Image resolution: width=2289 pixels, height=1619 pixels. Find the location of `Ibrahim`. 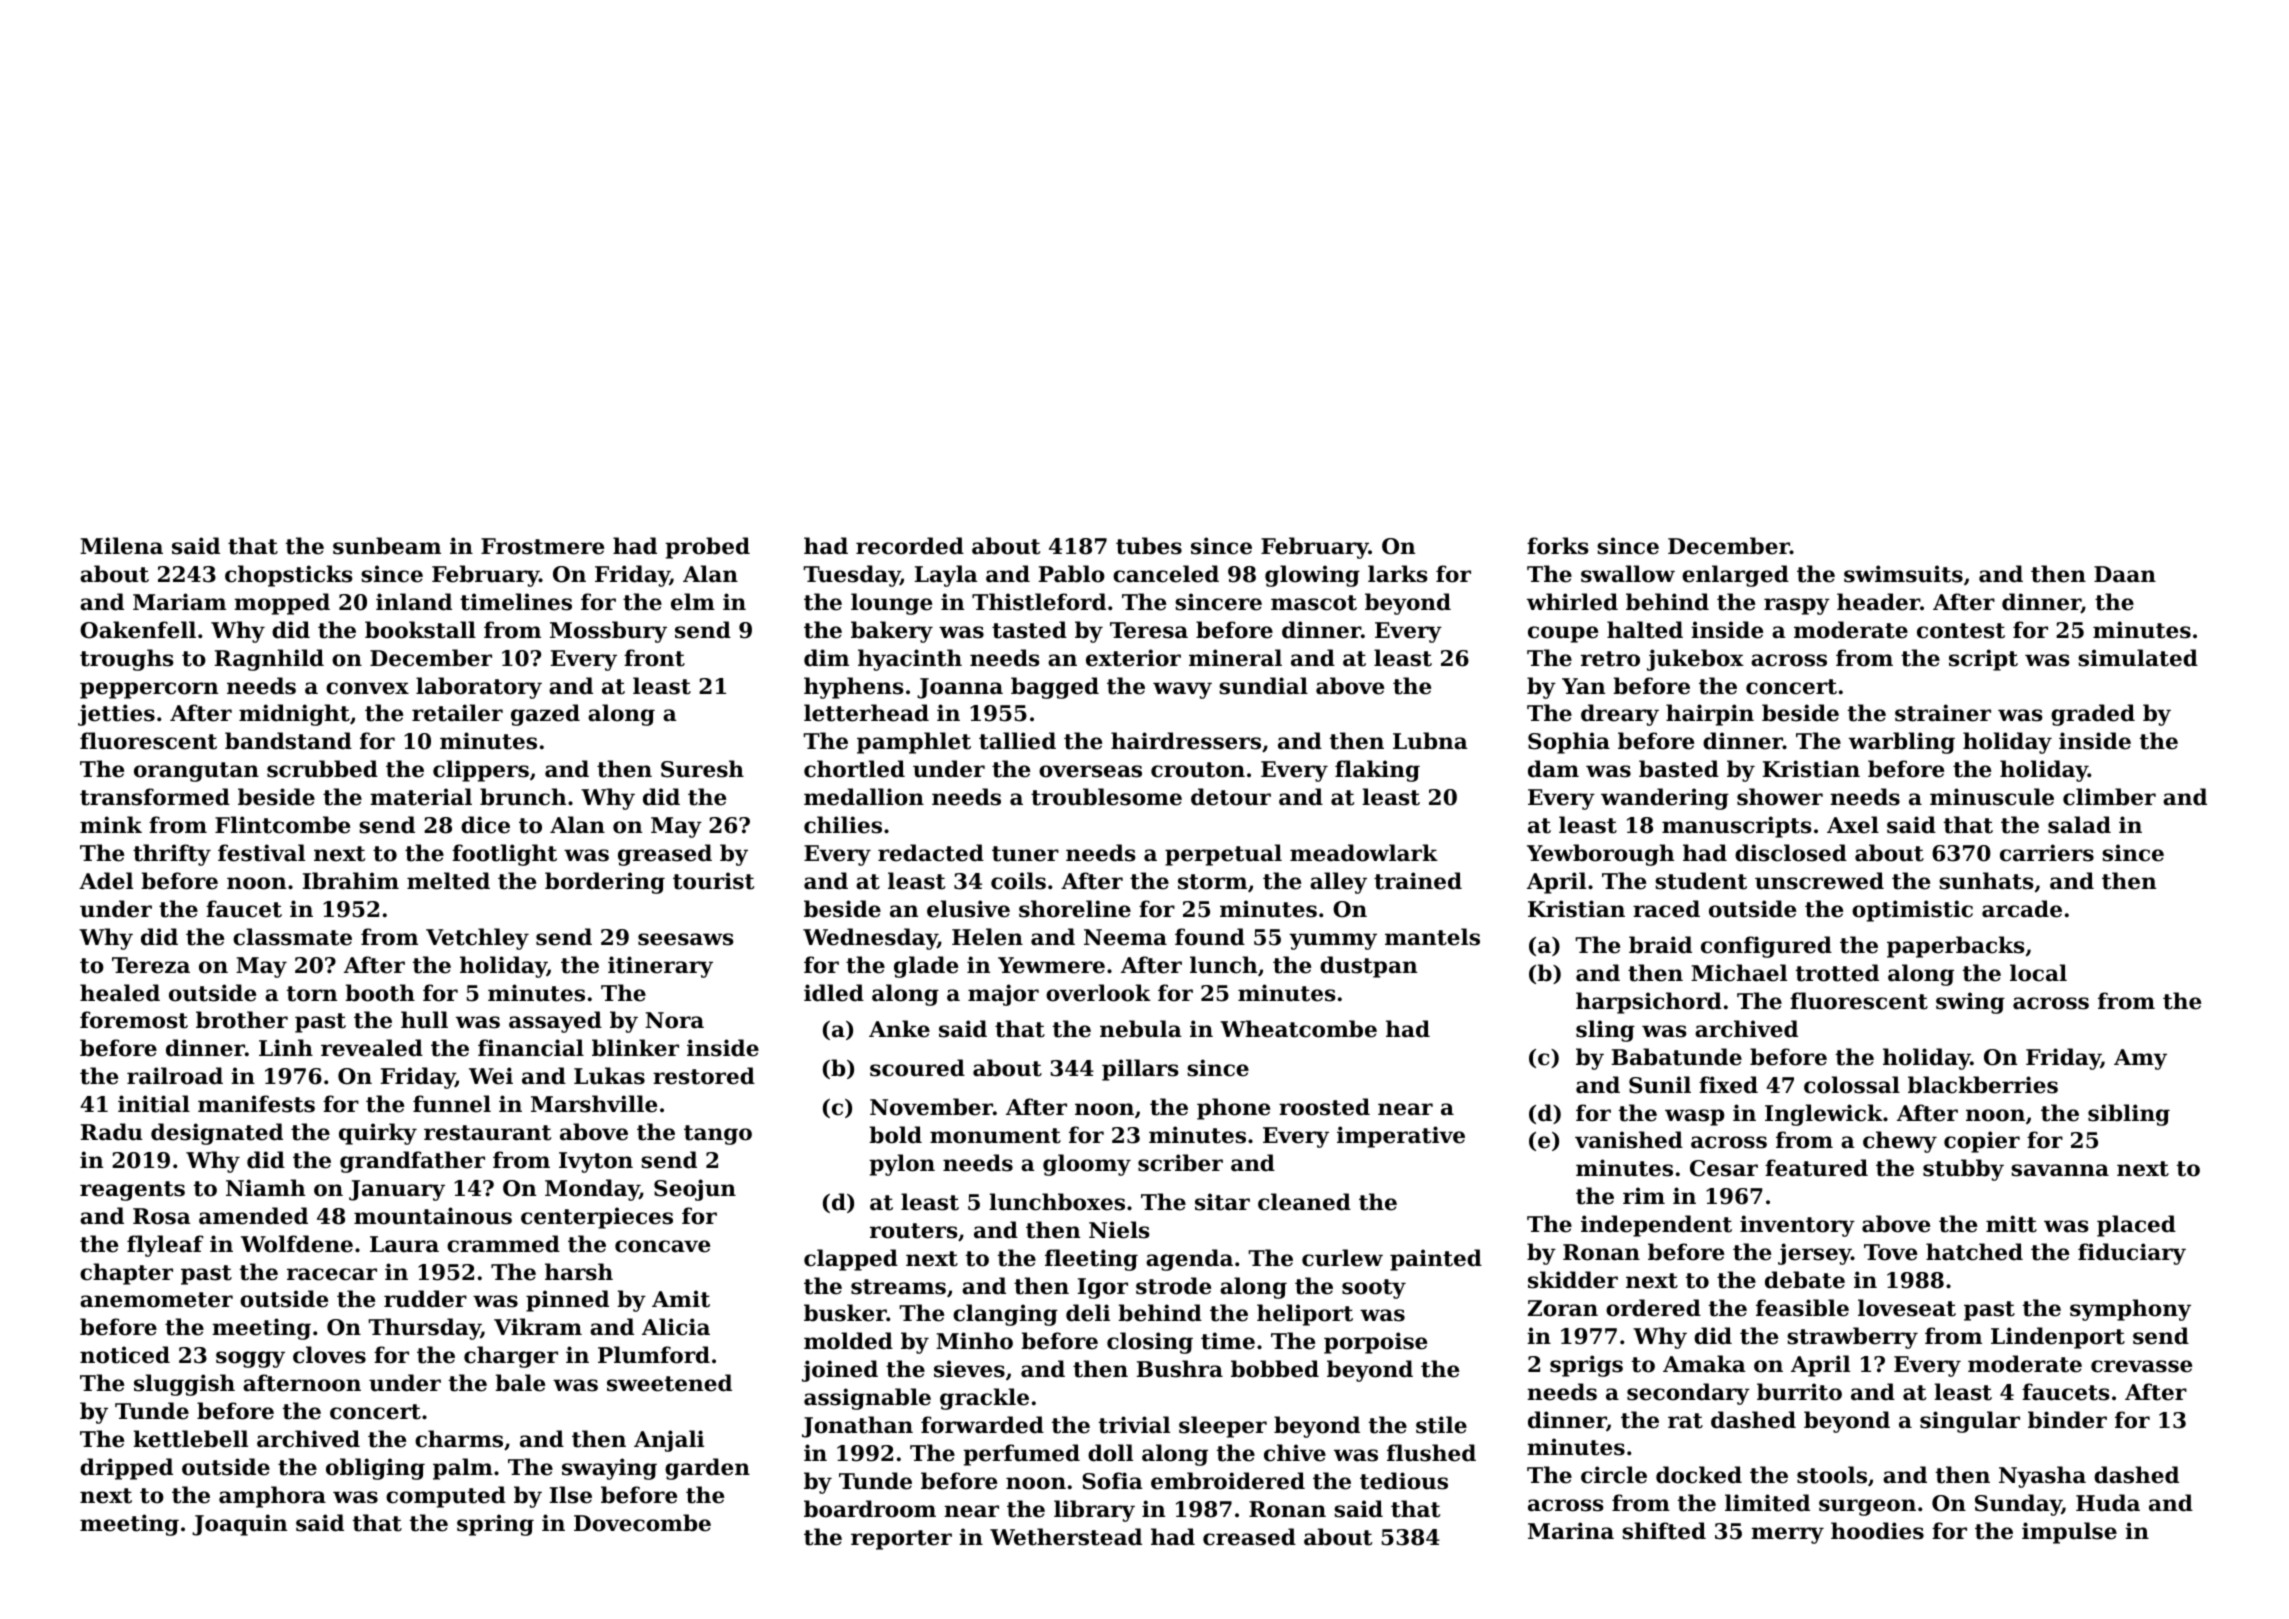

Ibrahim is located at coordinates (351, 881).
